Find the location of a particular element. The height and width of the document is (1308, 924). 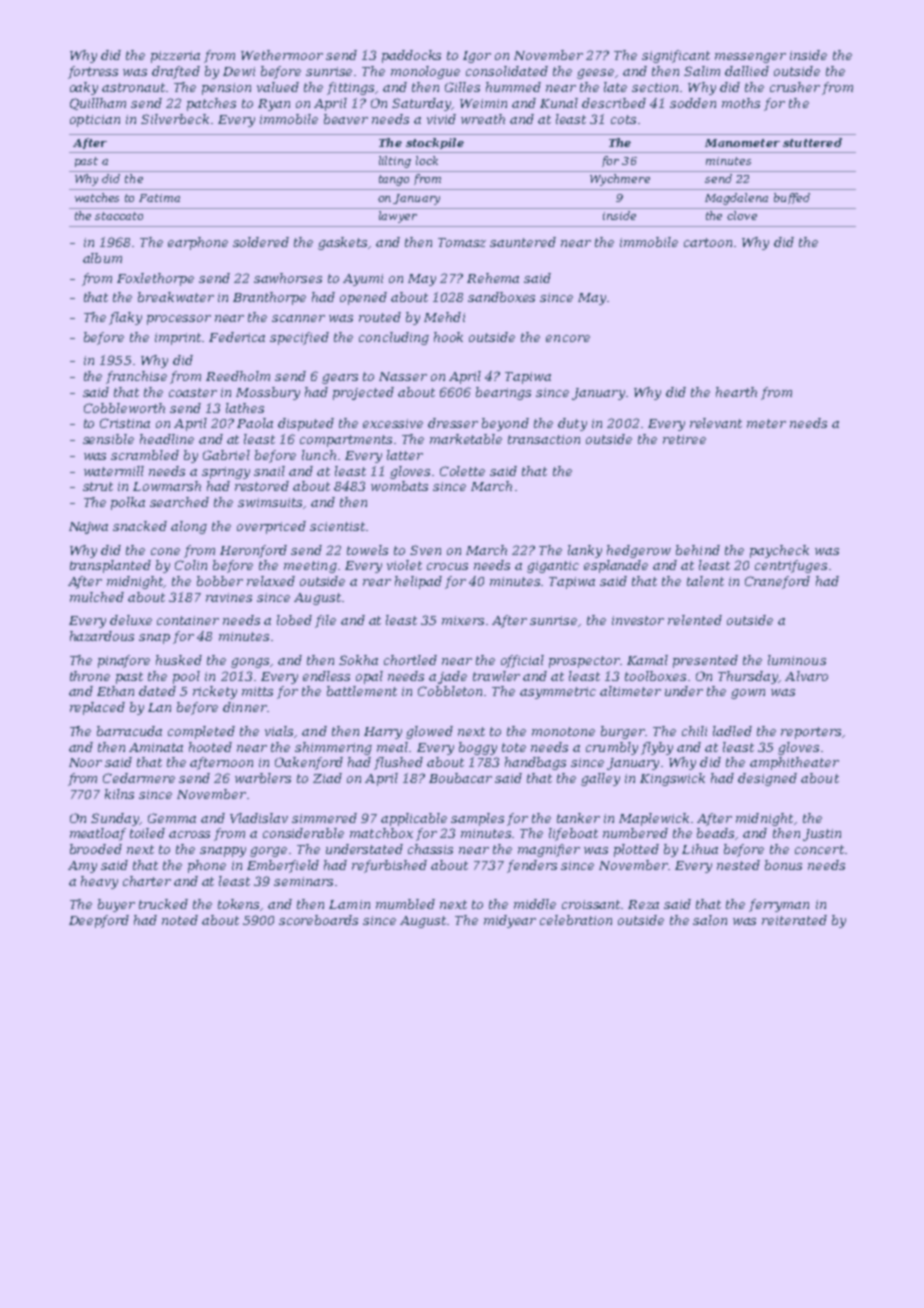

Cobbleton is located at coordinates (450, 691).
